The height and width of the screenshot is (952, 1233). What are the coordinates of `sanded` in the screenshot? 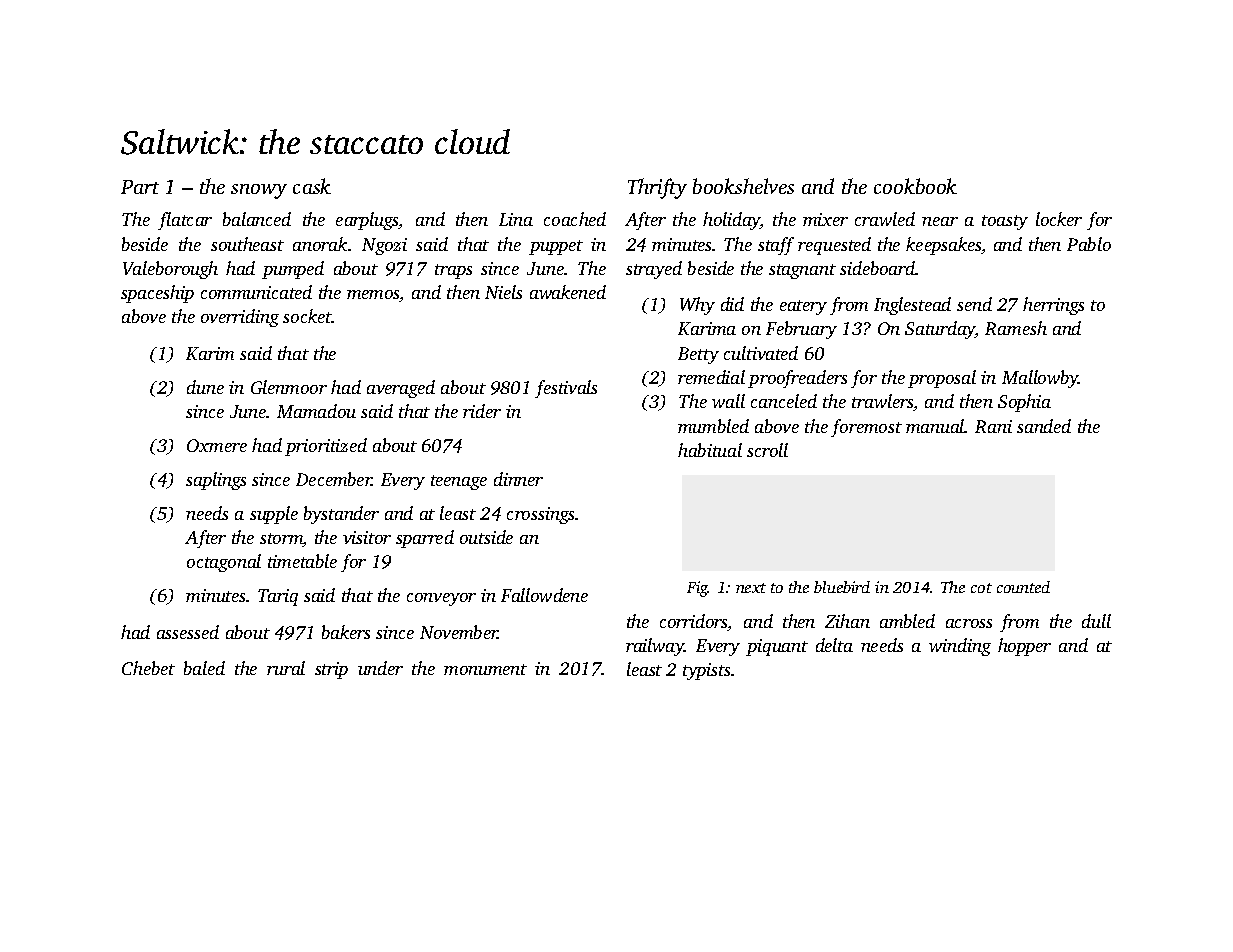 It's located at (1044, 426).
